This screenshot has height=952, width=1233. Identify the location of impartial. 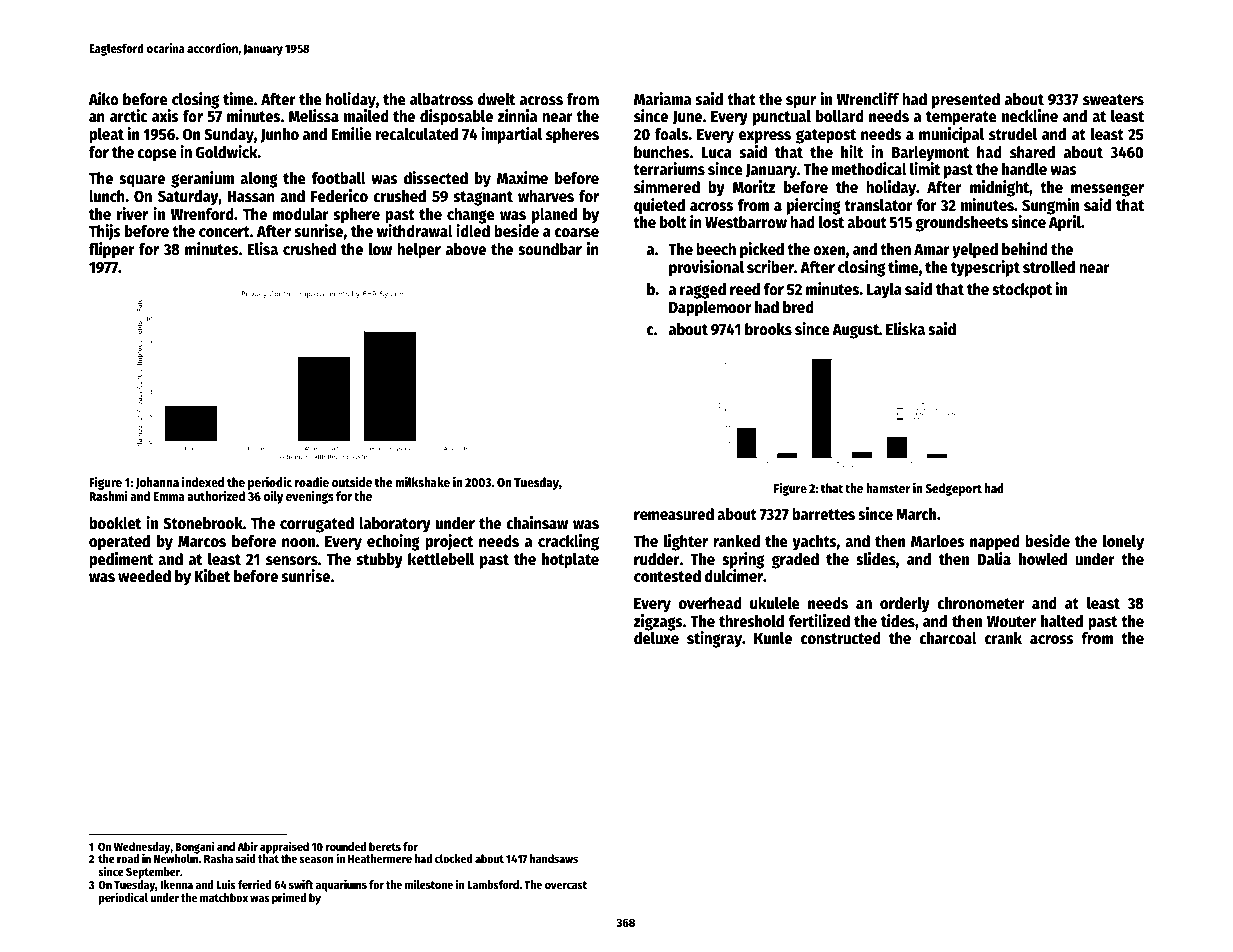
(511, 135).
